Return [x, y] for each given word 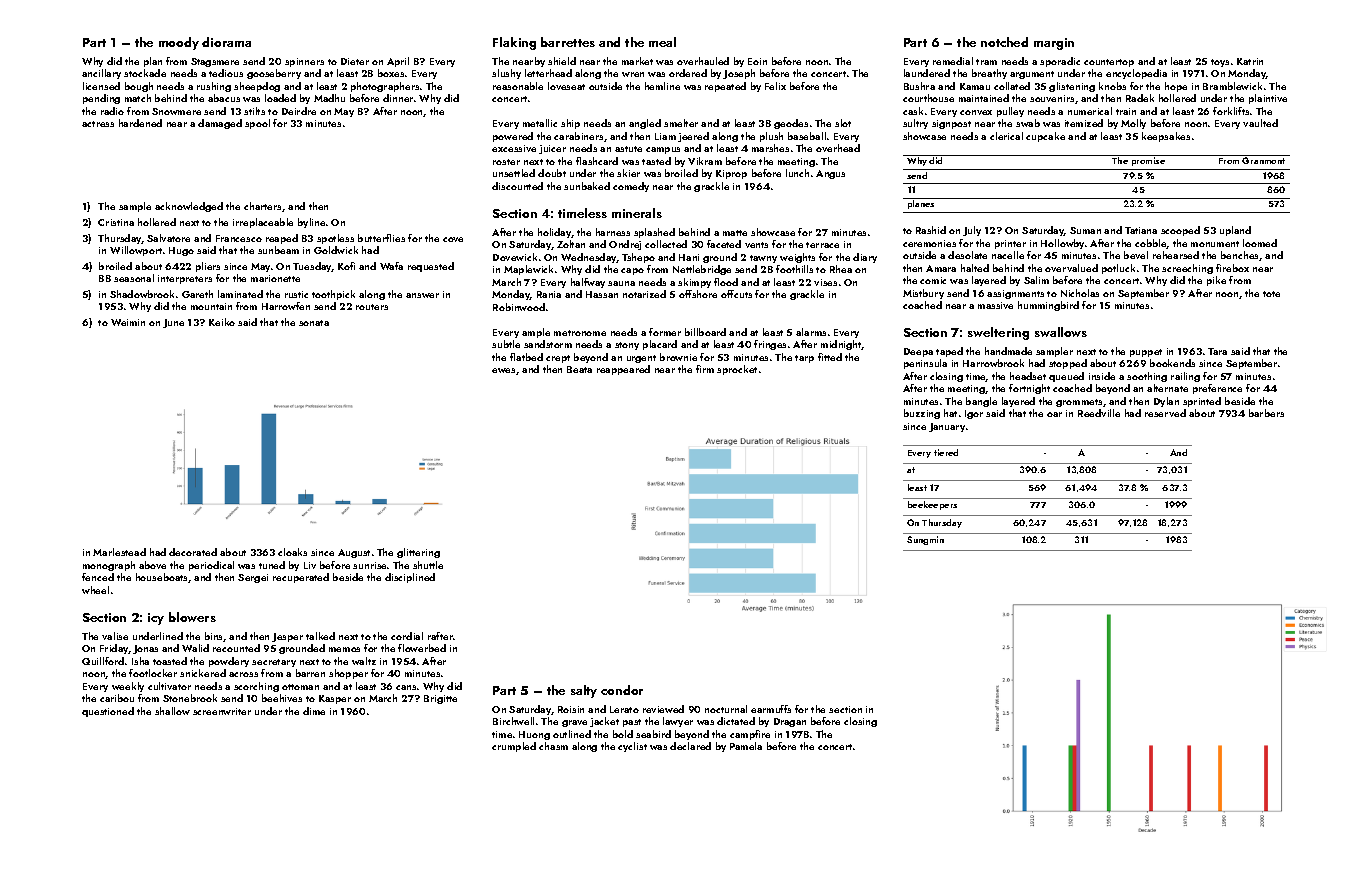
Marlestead [119, 552]
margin [1054, 44]
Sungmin [925, 540]
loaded [280, 98]
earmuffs [771, 709]
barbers [1266, 413]
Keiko [222, 322]
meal [662, 42]
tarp [804, 359]
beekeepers [932, 505]
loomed [1260, 243]
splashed [654, 233]
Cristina [116, 222]
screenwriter [222, 711]
